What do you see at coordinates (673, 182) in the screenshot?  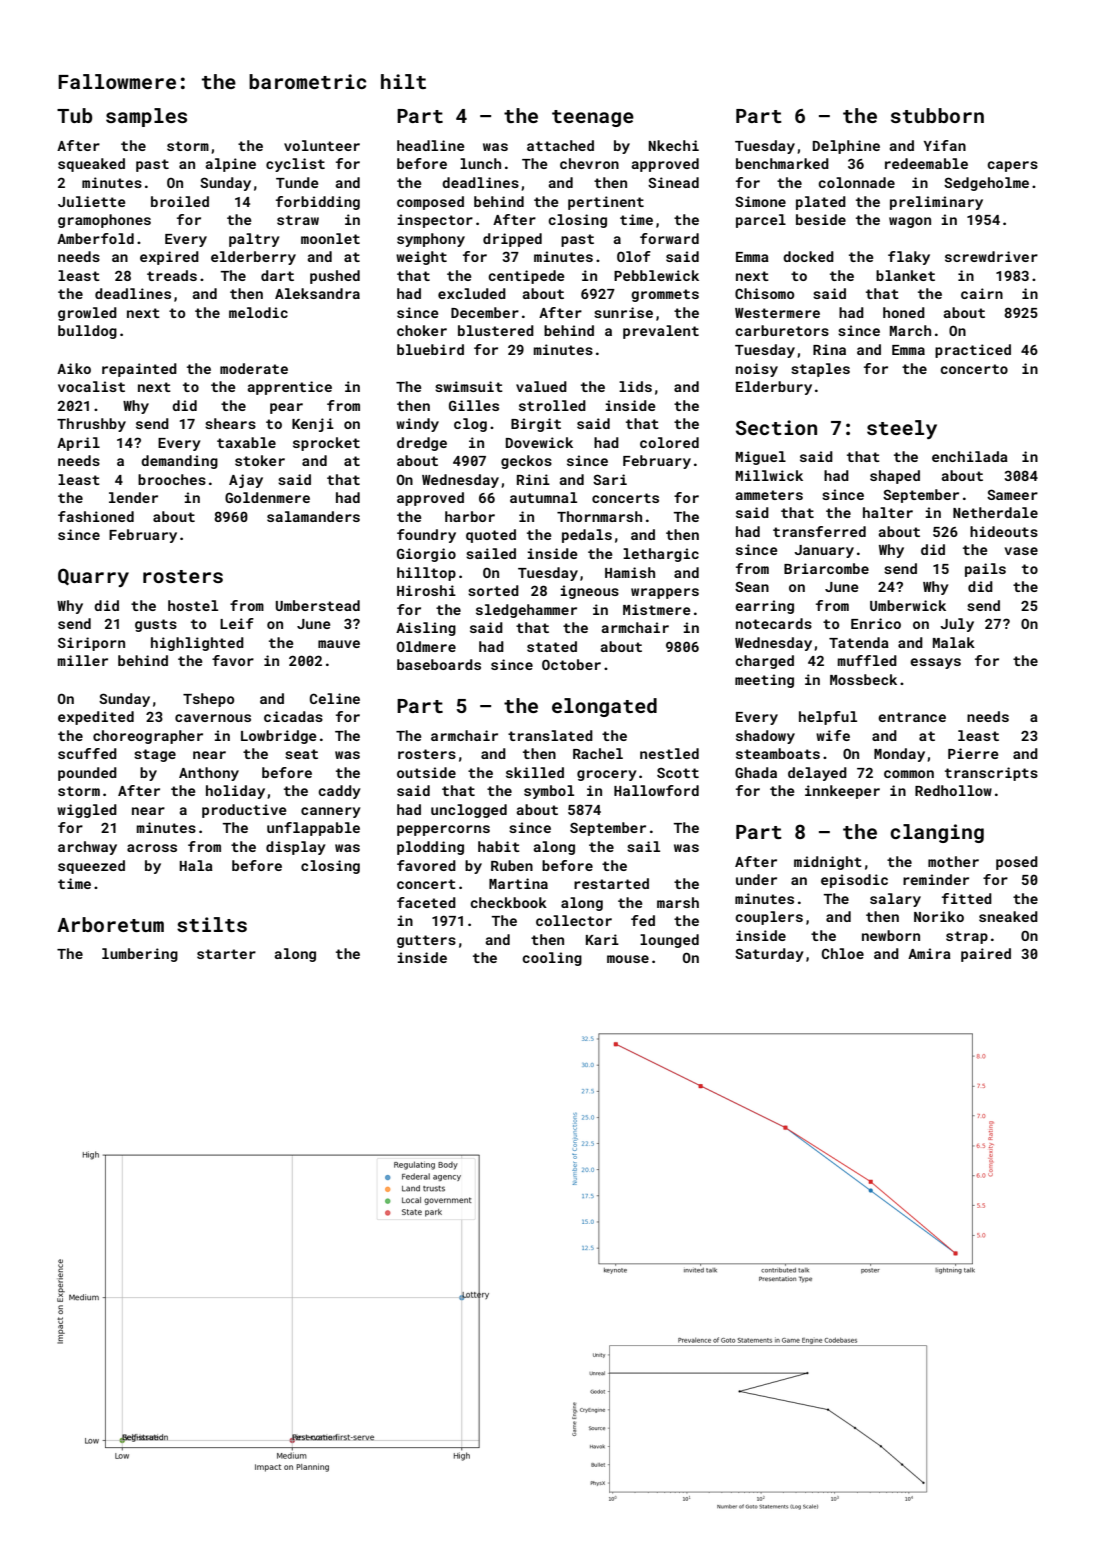 I see `Sinead` at bounding box center [673, 182].
